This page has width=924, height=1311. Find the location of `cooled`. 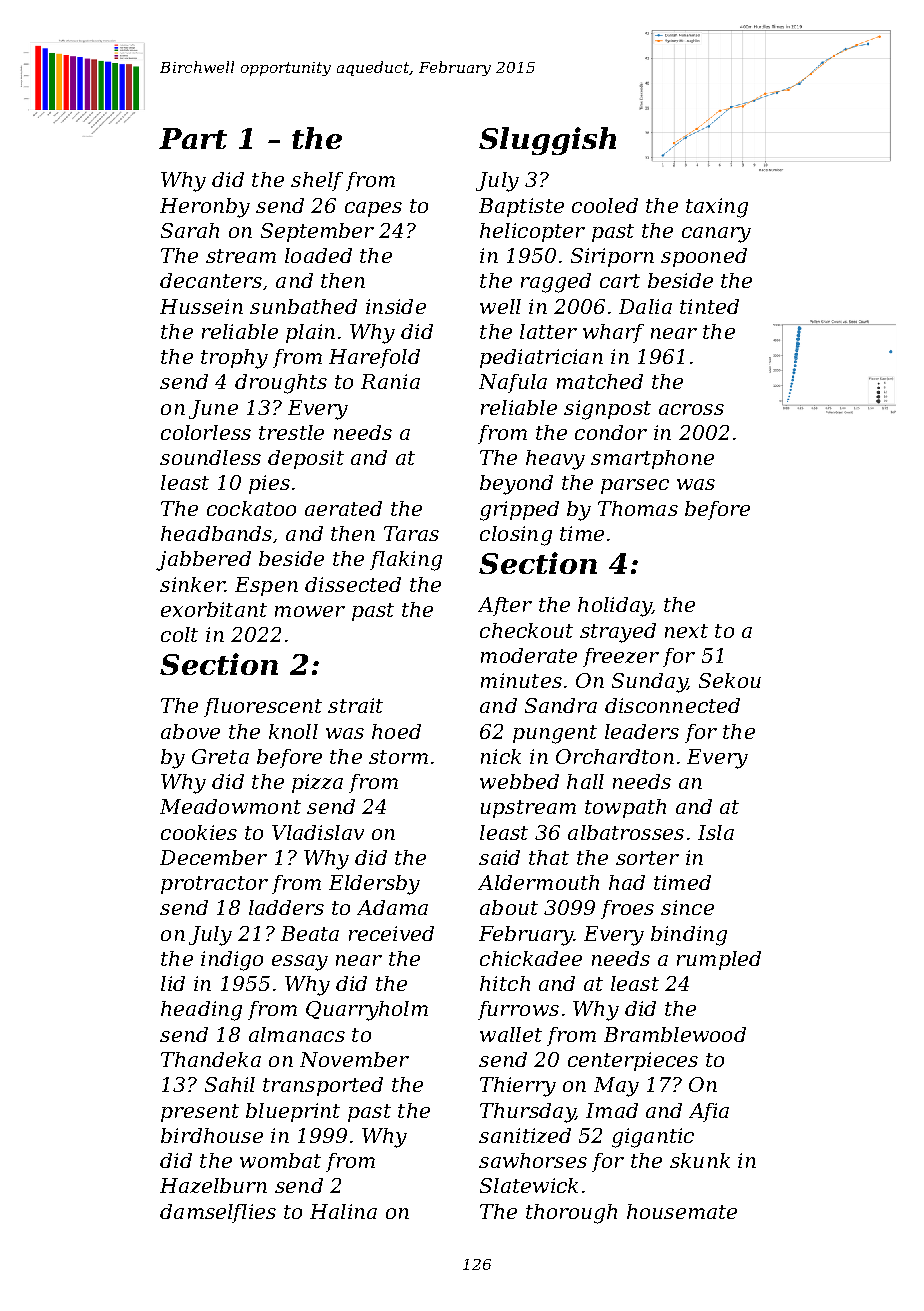

cooled is located at coordinates (605, 205).
